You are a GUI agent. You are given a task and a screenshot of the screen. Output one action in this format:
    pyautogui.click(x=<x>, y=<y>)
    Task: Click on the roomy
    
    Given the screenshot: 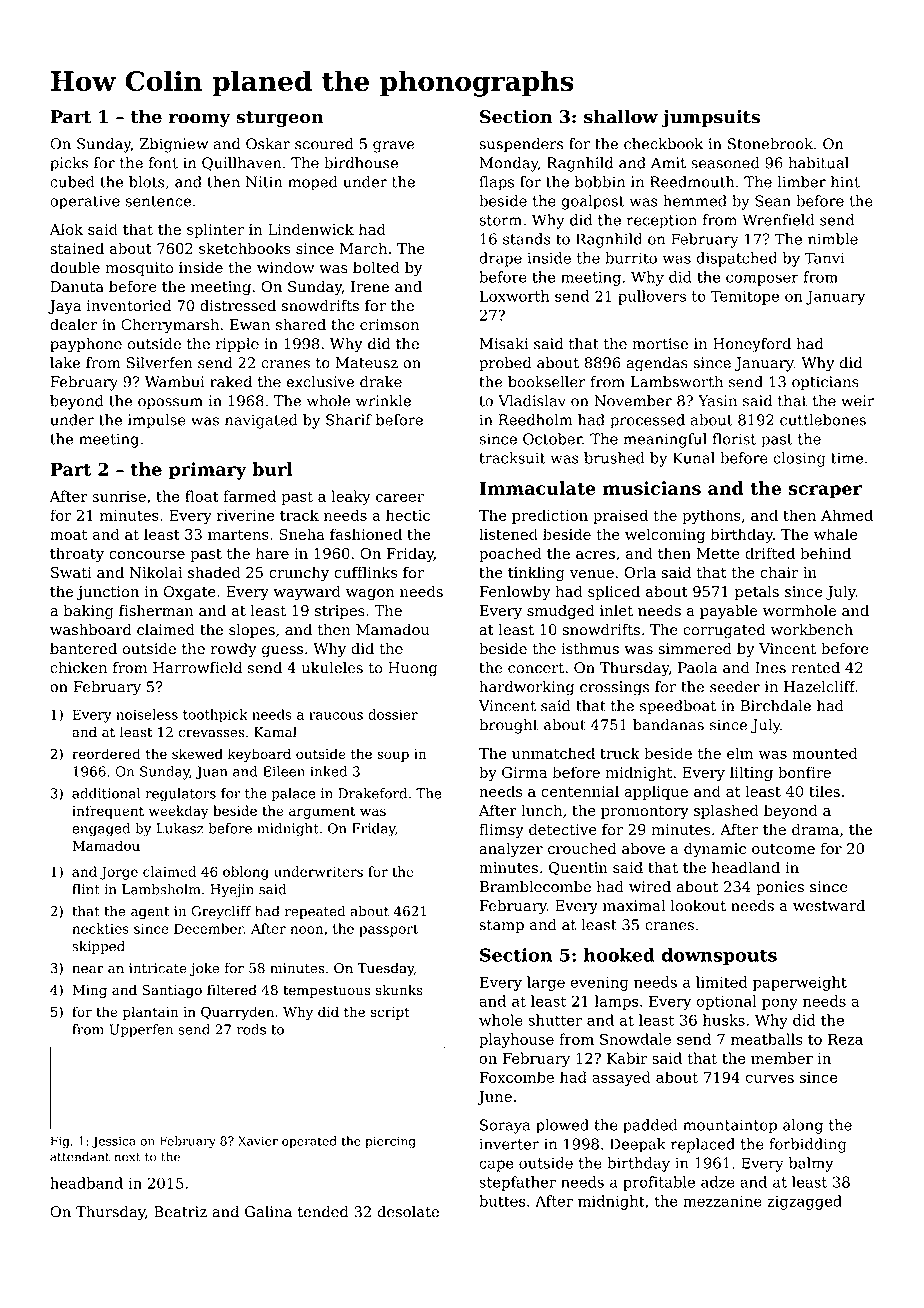 What is the action you would take?
    pyautogui.click(x=200, y=120)
